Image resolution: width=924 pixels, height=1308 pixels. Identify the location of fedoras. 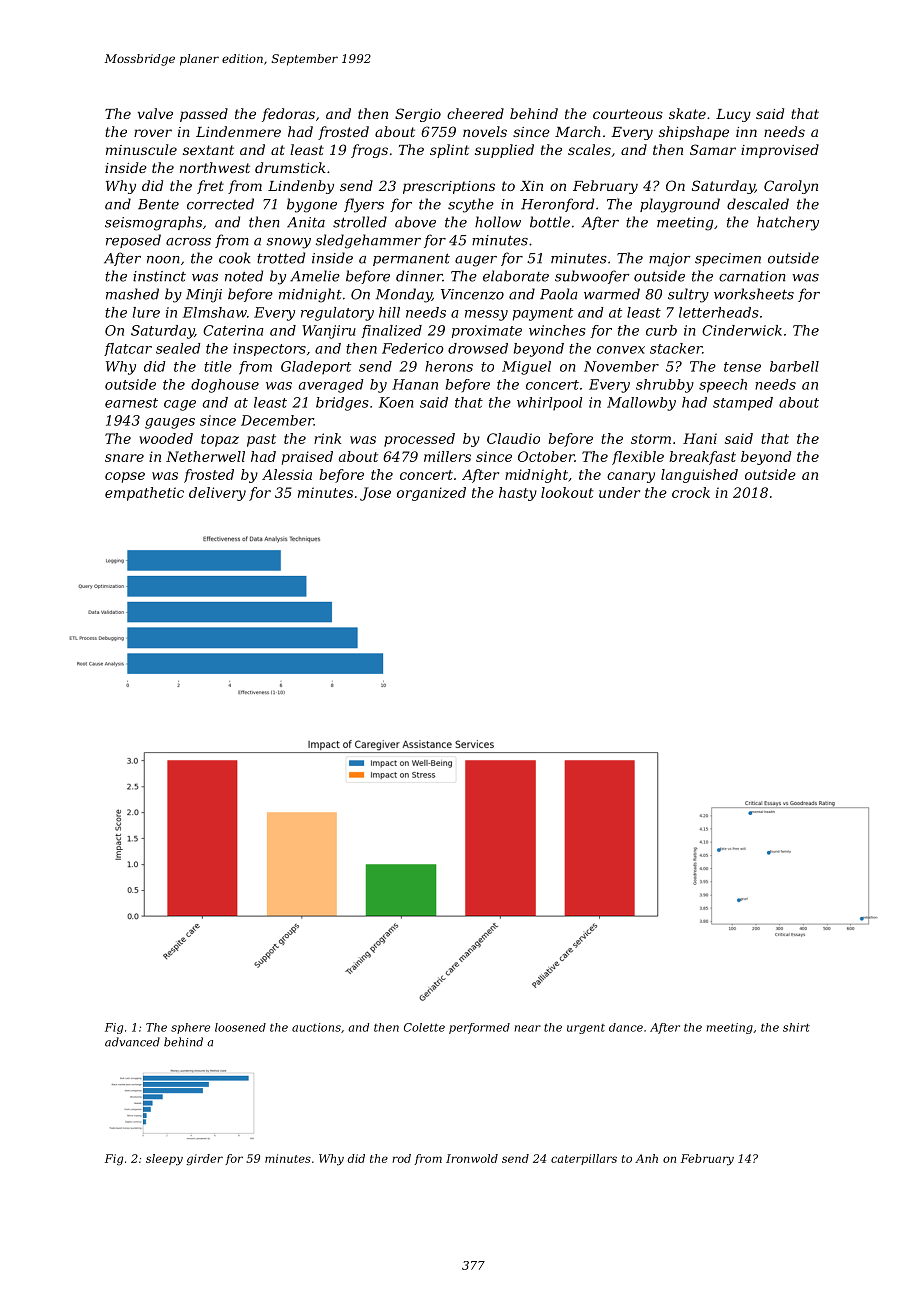
(288, 115).
